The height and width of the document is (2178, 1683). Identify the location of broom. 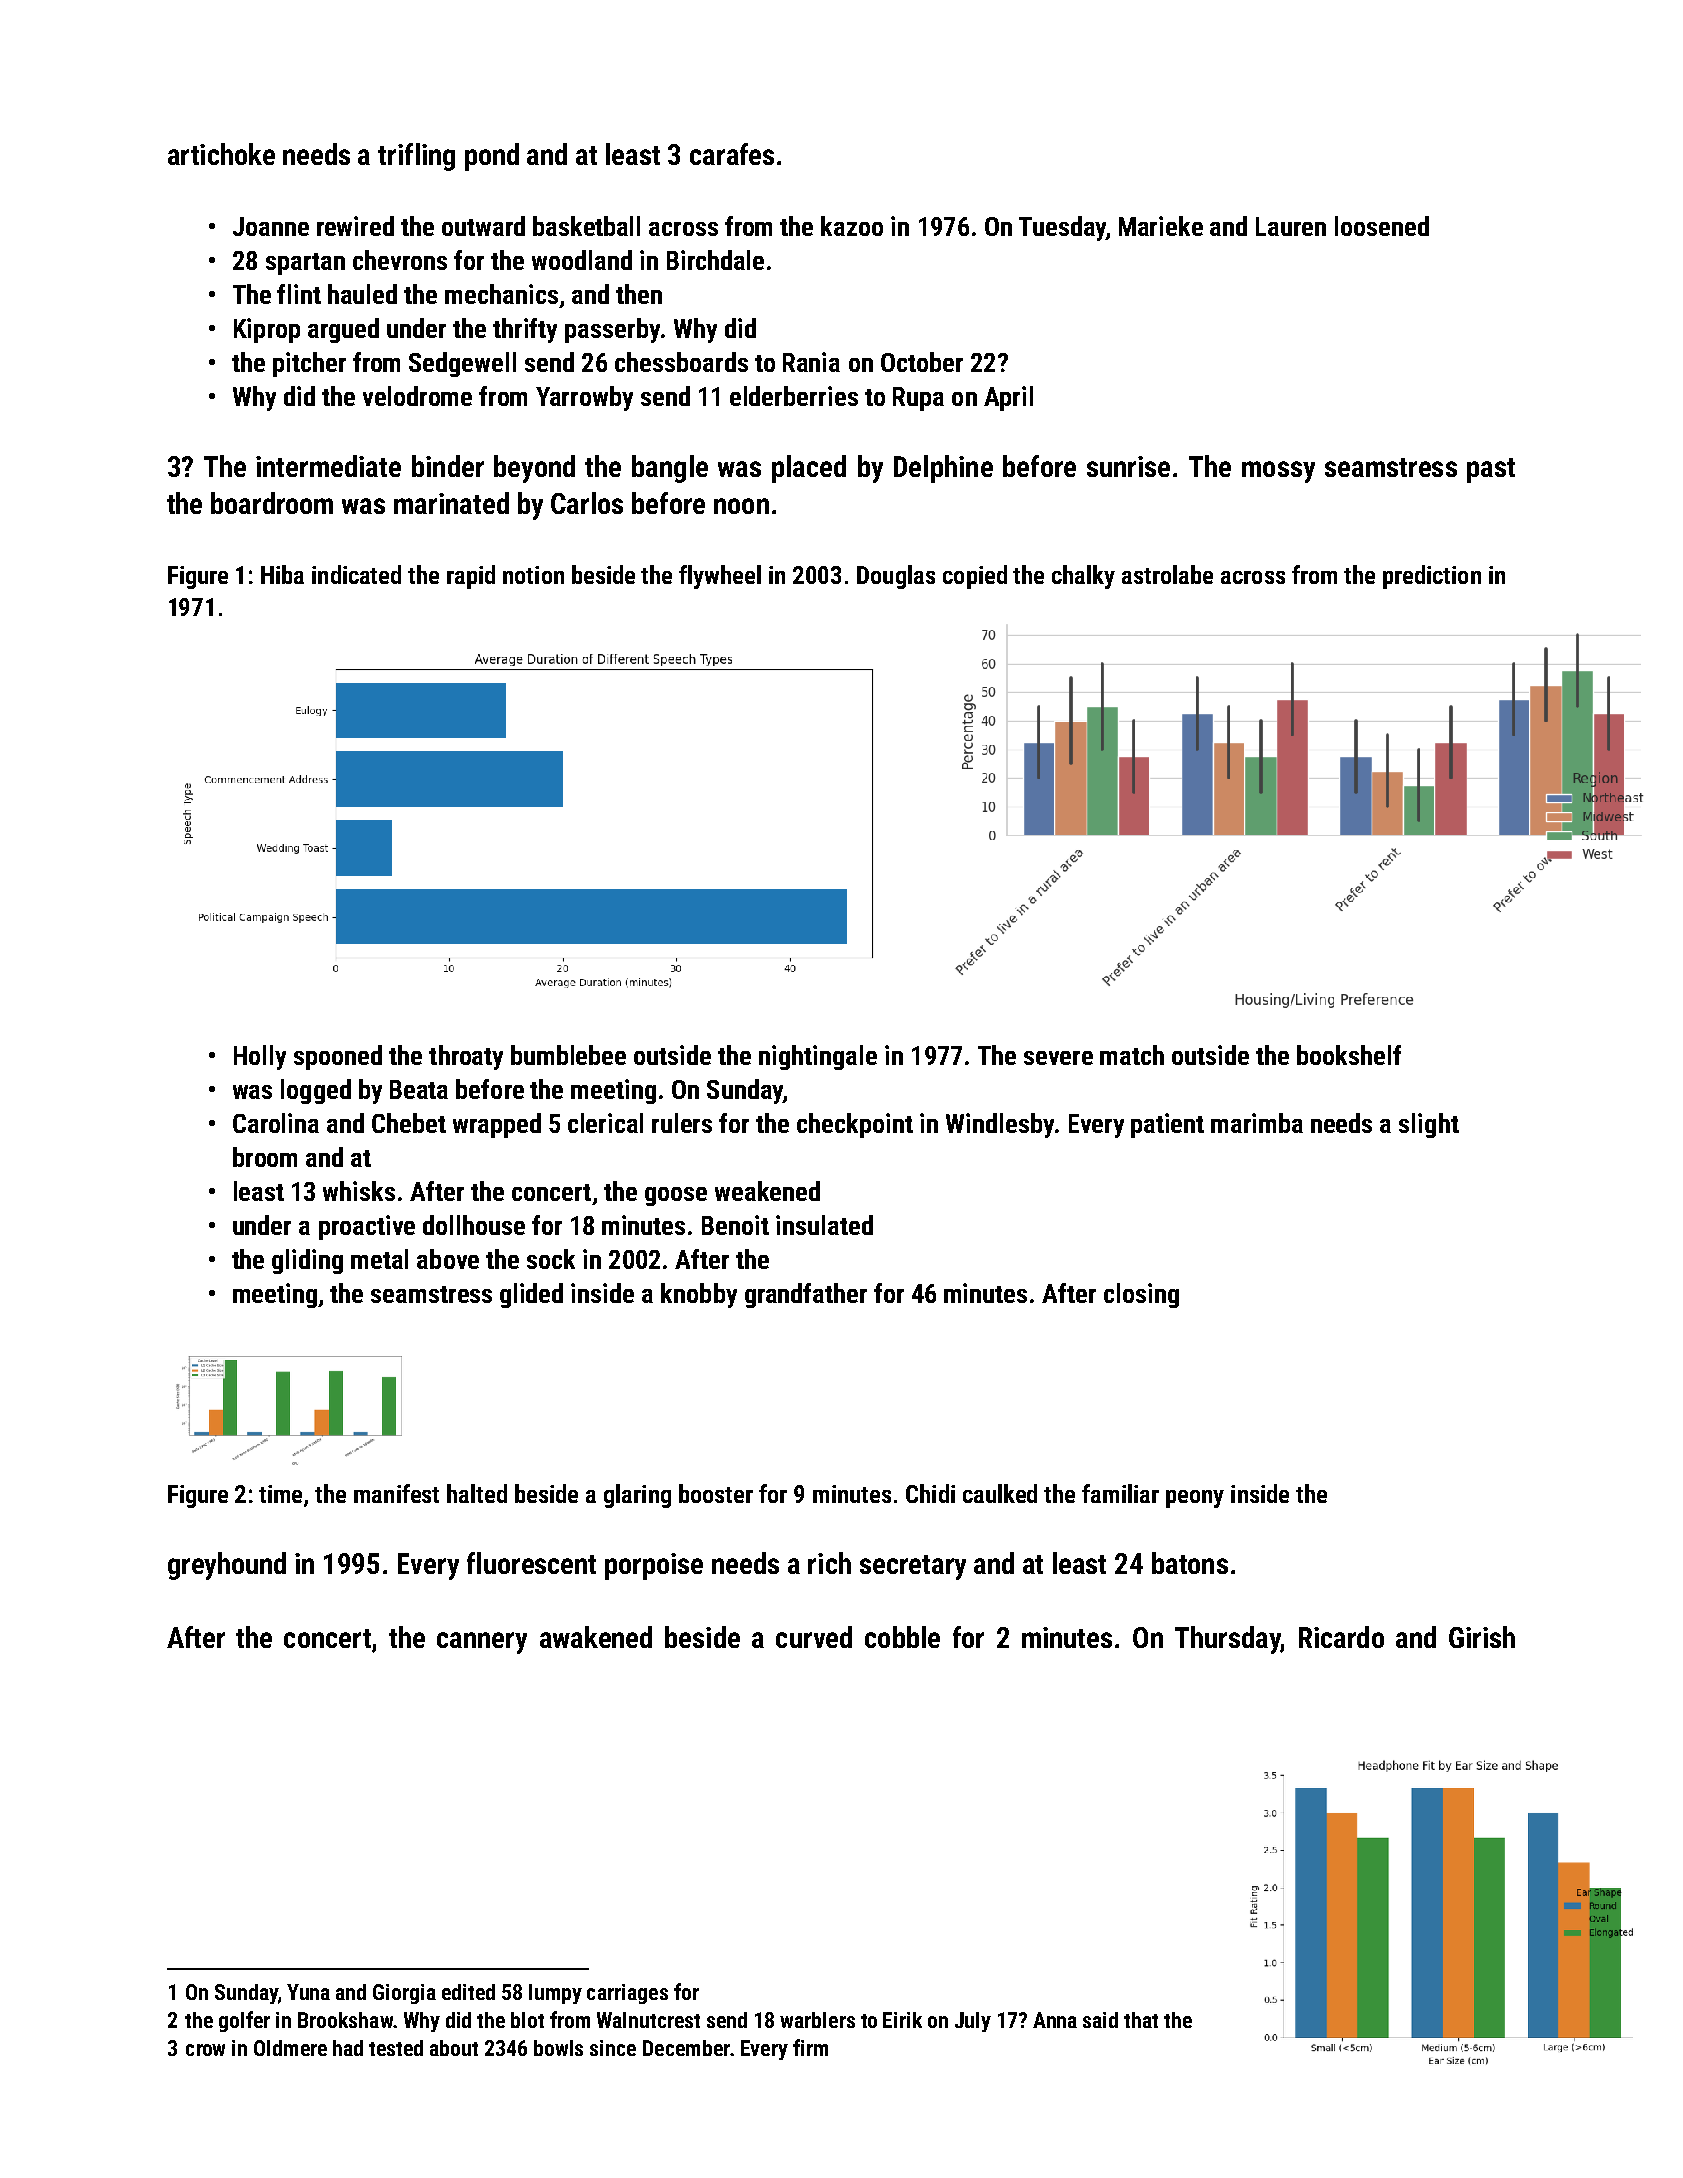
(265, 1157).
